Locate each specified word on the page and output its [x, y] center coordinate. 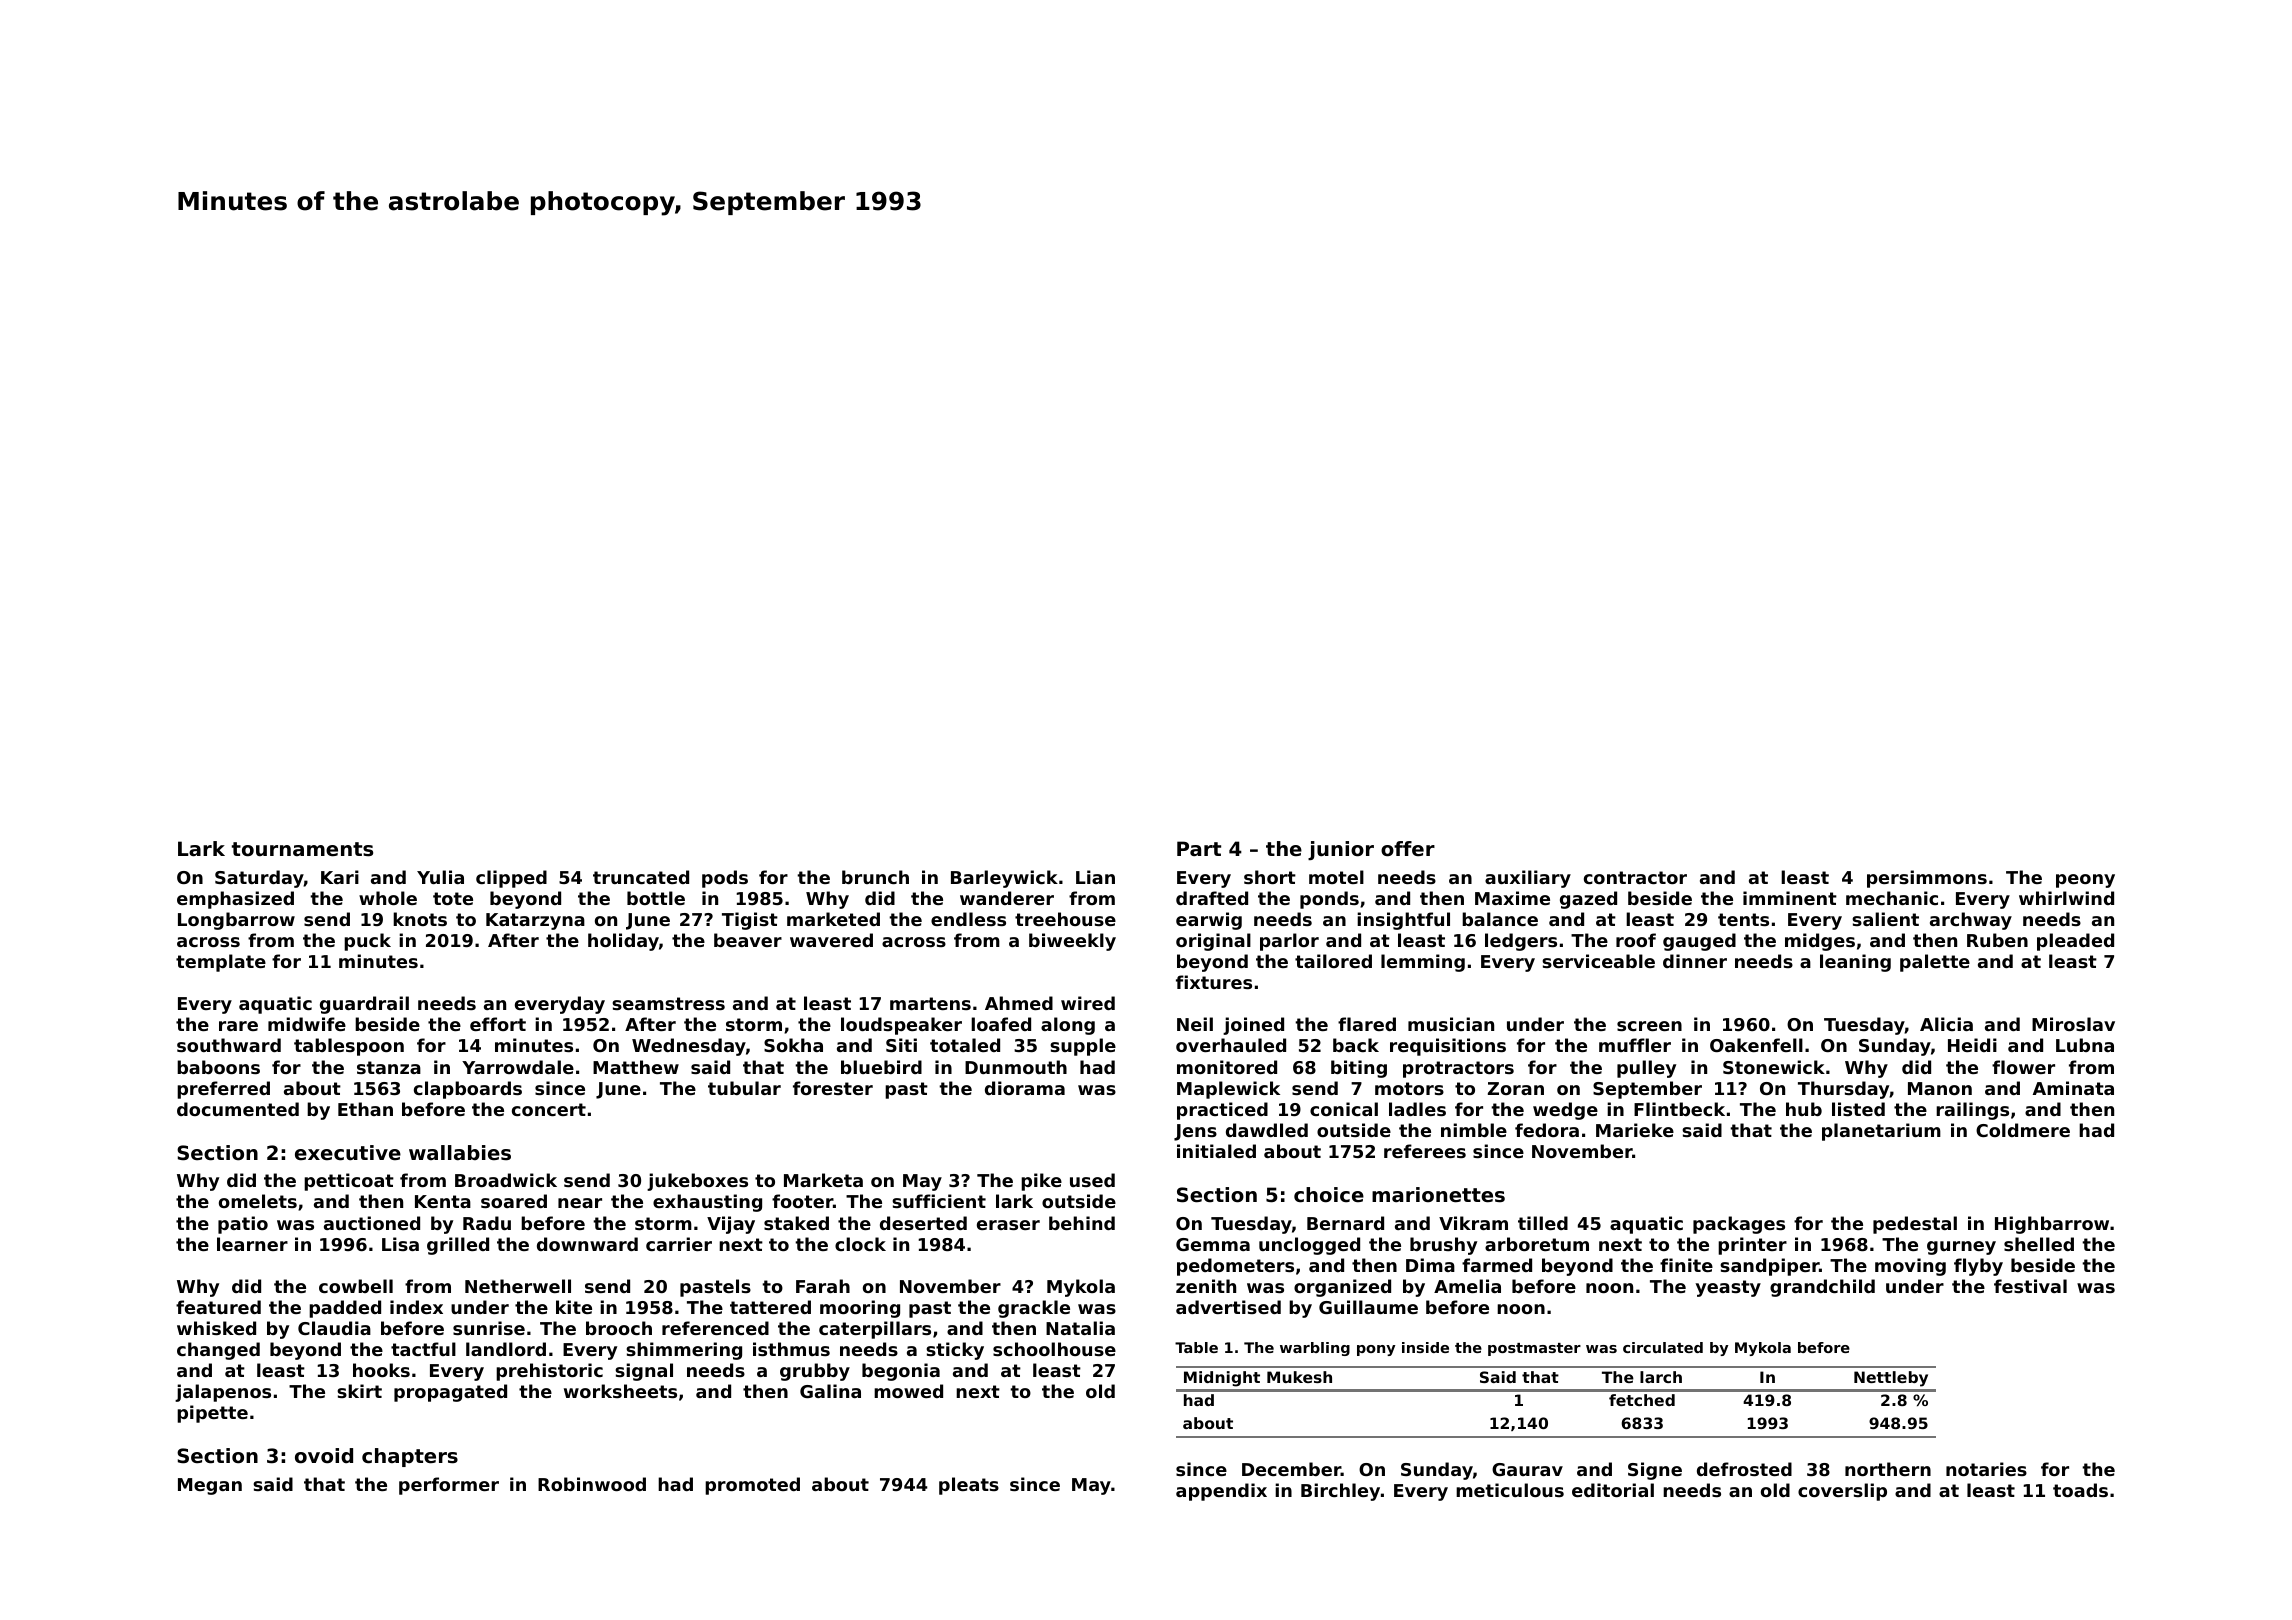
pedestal [1915, 1225]
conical [1344, 1109]
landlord [506, 1349]
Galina [830, 1391]
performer [449, 1486]
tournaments [302, 849]
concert [549, 1109]
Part [1199, 848]
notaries [1986, 1469]
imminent [1790, 898]
